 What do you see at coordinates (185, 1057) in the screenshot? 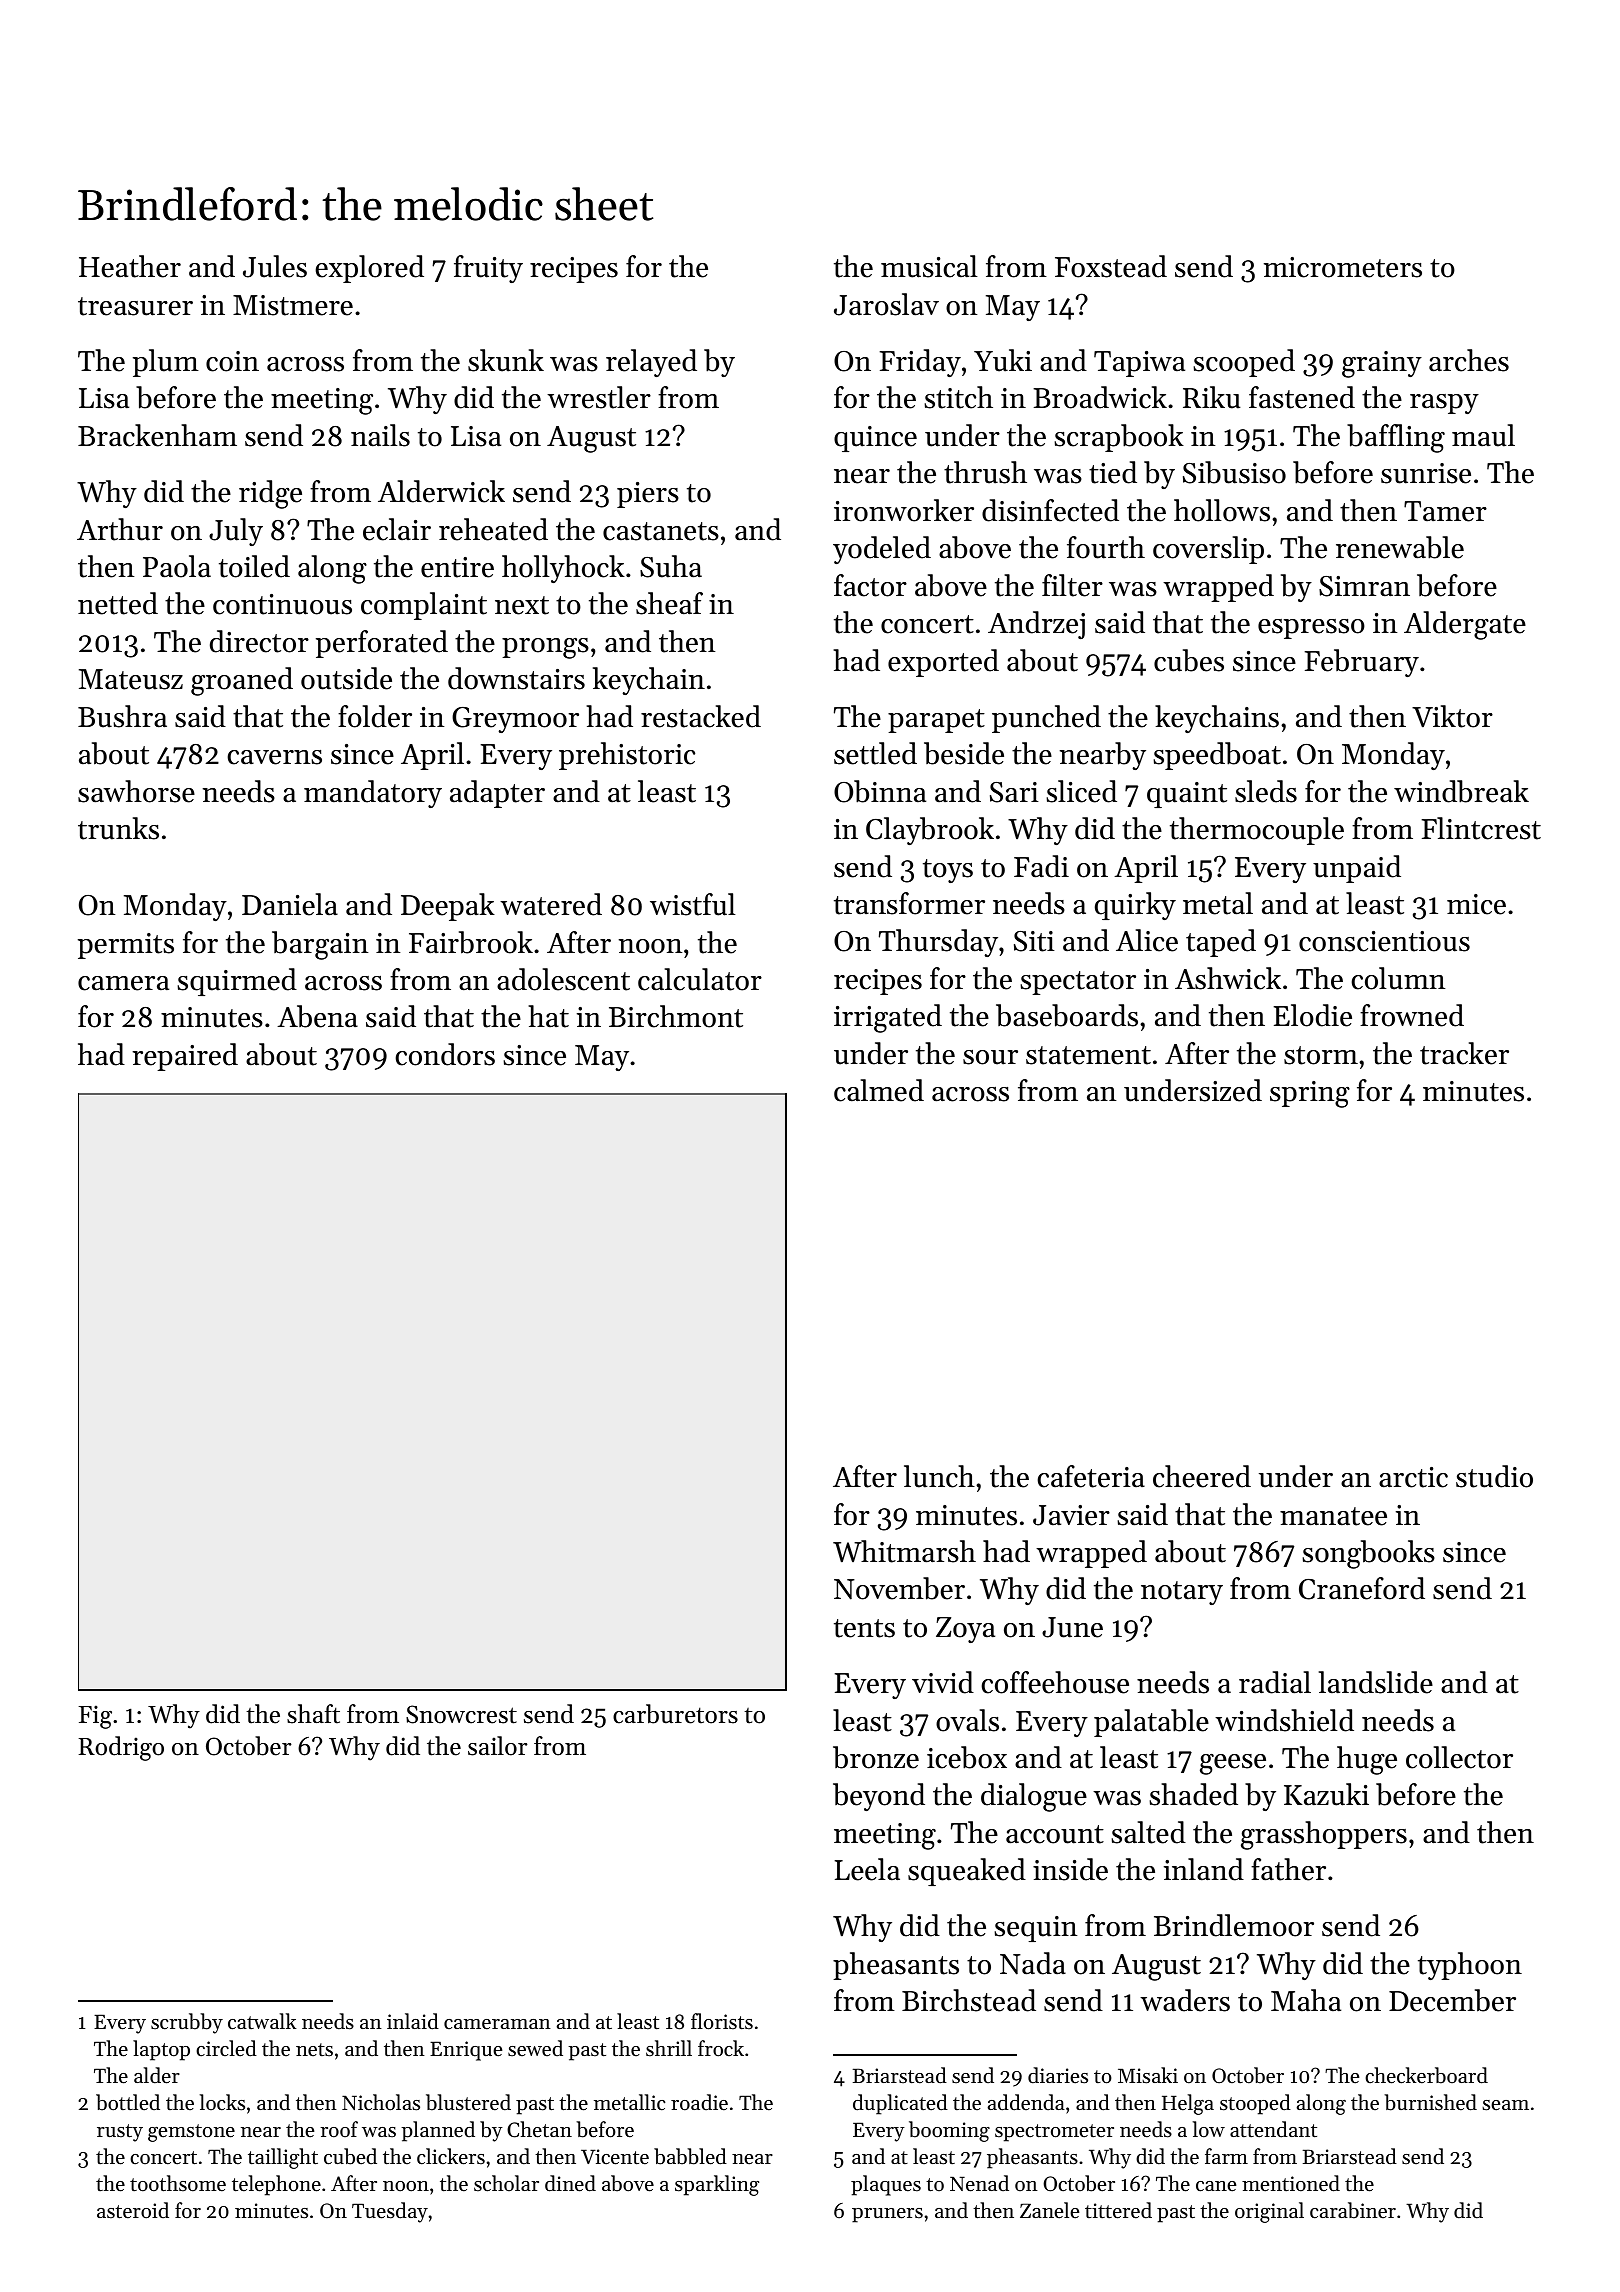
I see `repaired` at bounding box center [185, 1057].
